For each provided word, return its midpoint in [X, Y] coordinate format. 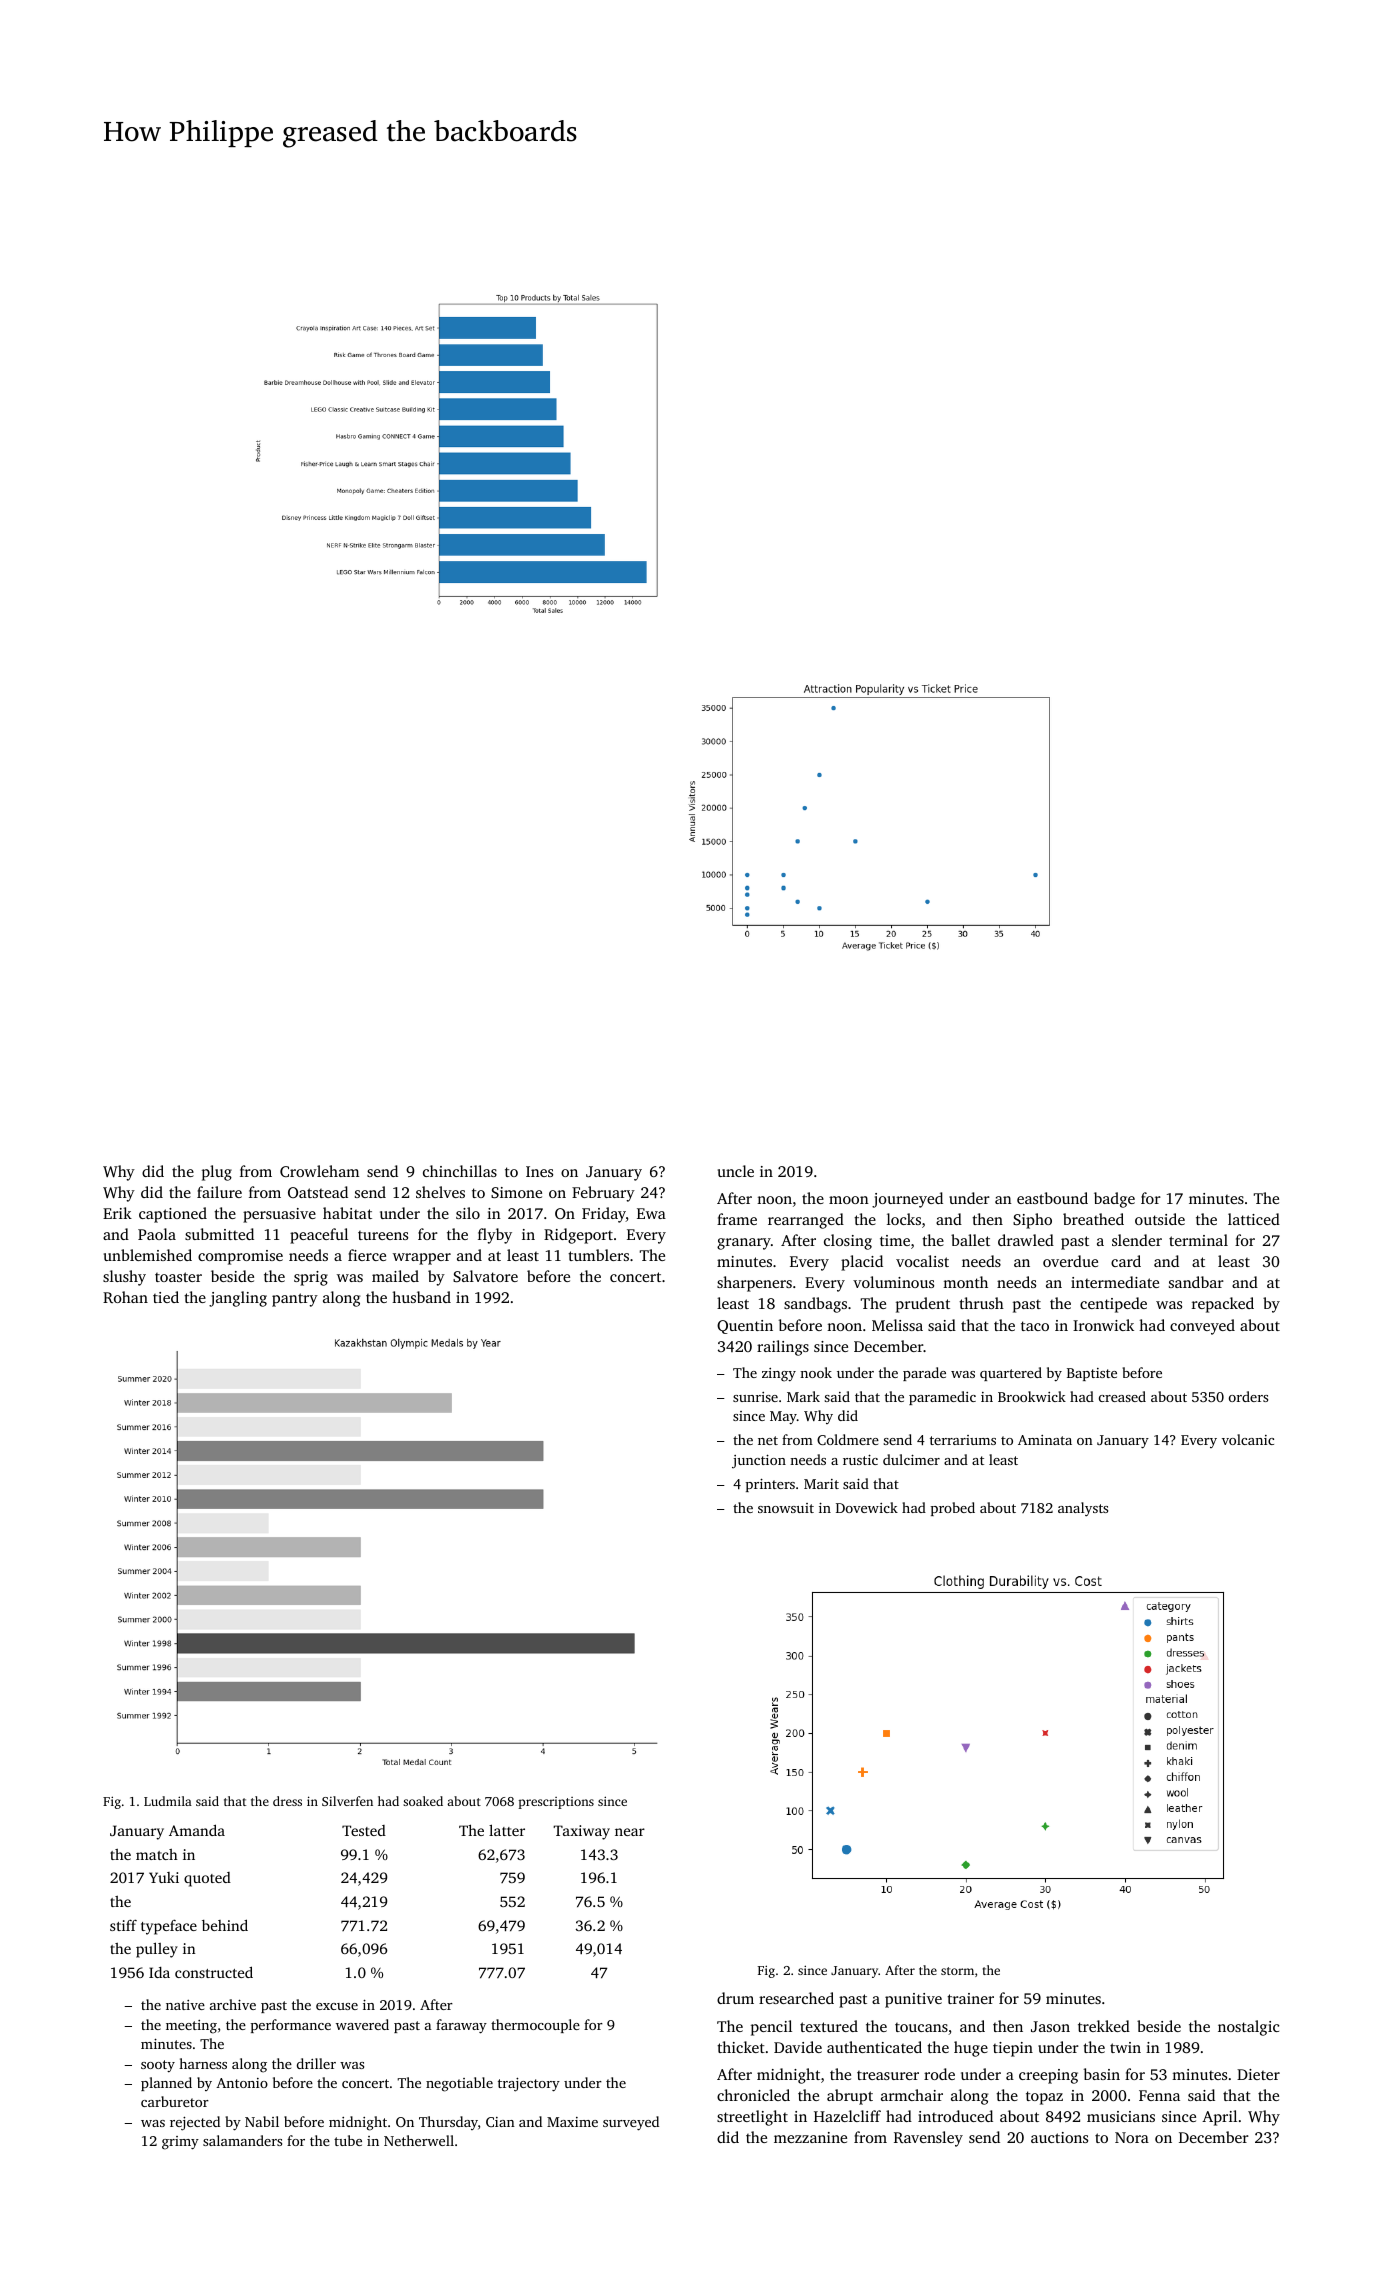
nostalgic [1248, 2028]
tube [348, 2140]
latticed [1254, 1219]
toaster [178, 1277]
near [630, 1832]
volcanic [1248, 1439]
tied [166, 1297]
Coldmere [848, 1439]
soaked [423, 1801]
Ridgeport [578, 1236]
